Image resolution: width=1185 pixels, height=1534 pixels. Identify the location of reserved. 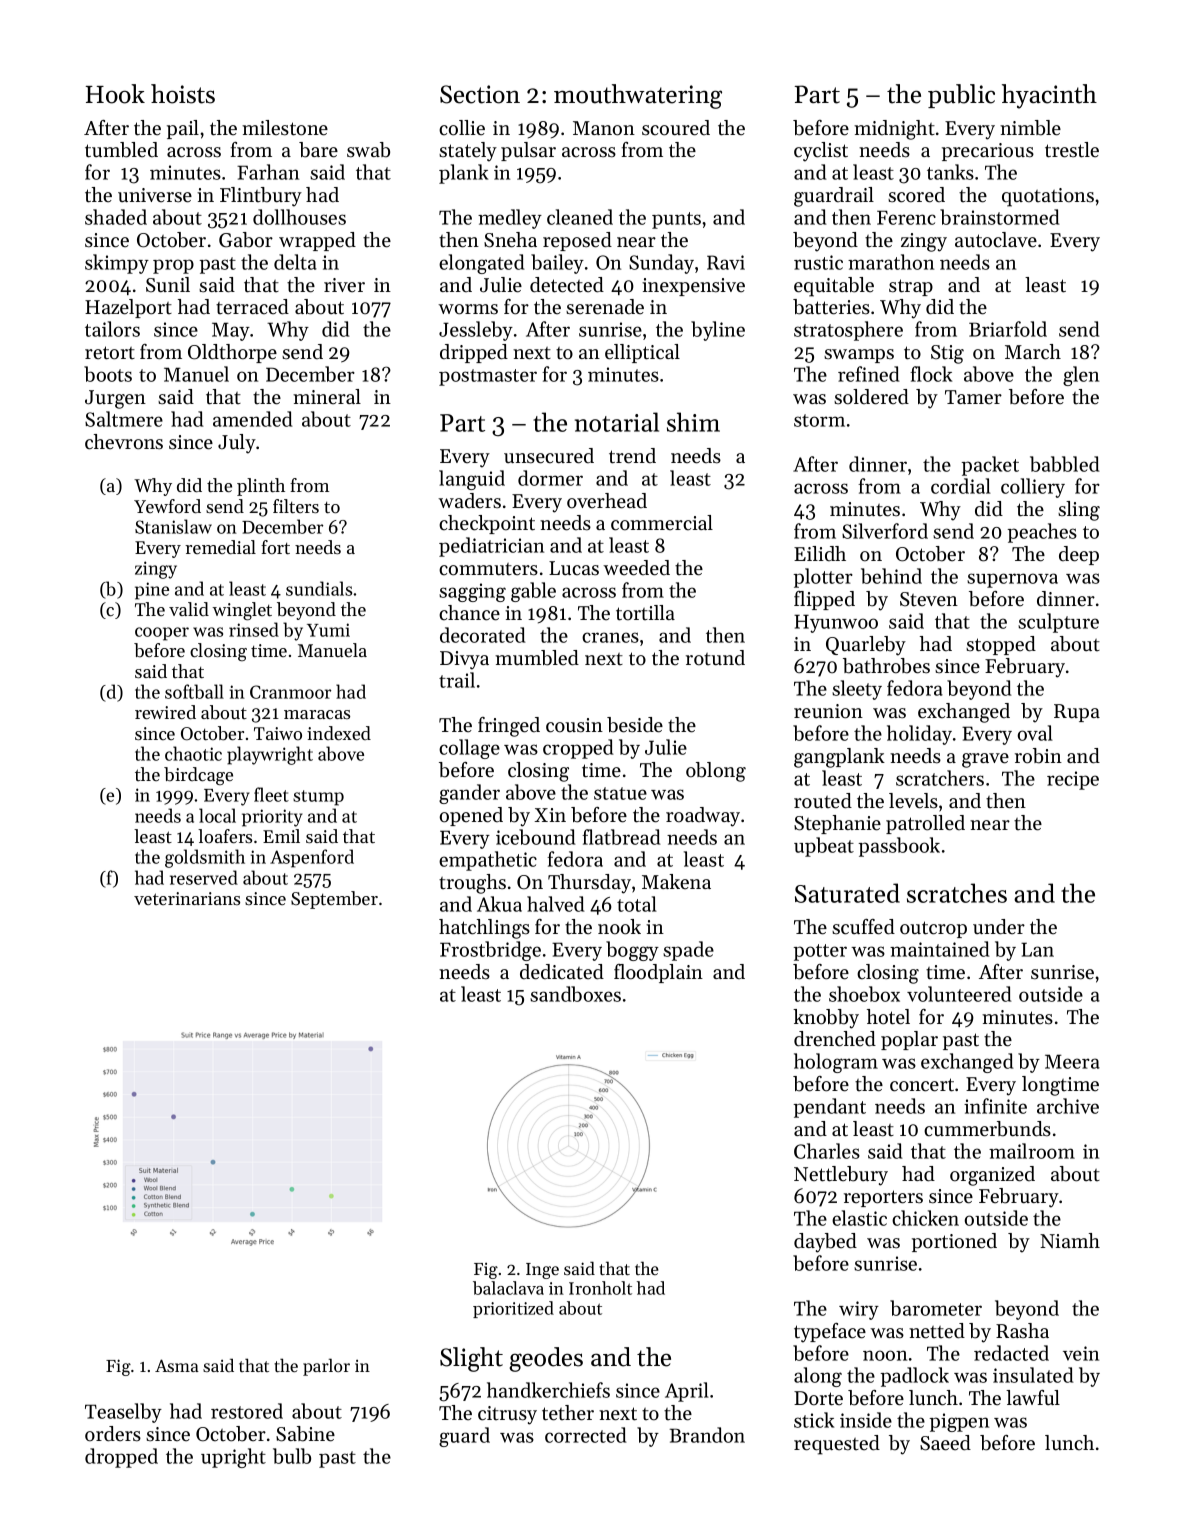
(204, 877).
